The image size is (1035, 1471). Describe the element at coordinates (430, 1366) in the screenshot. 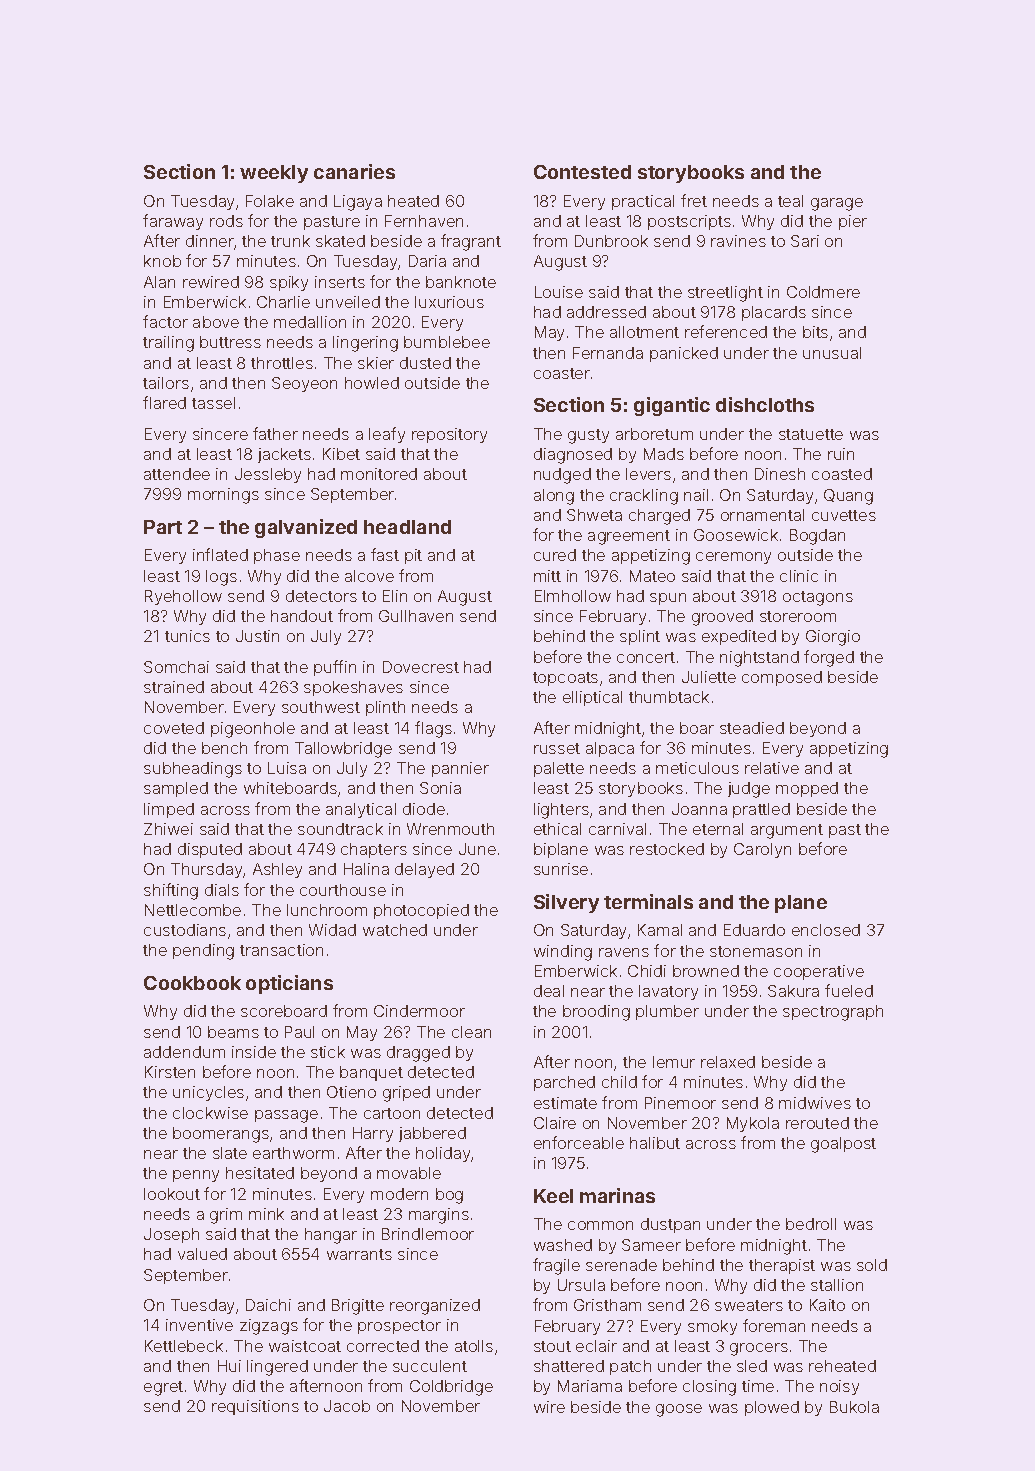

I see `succulent` at that location.
